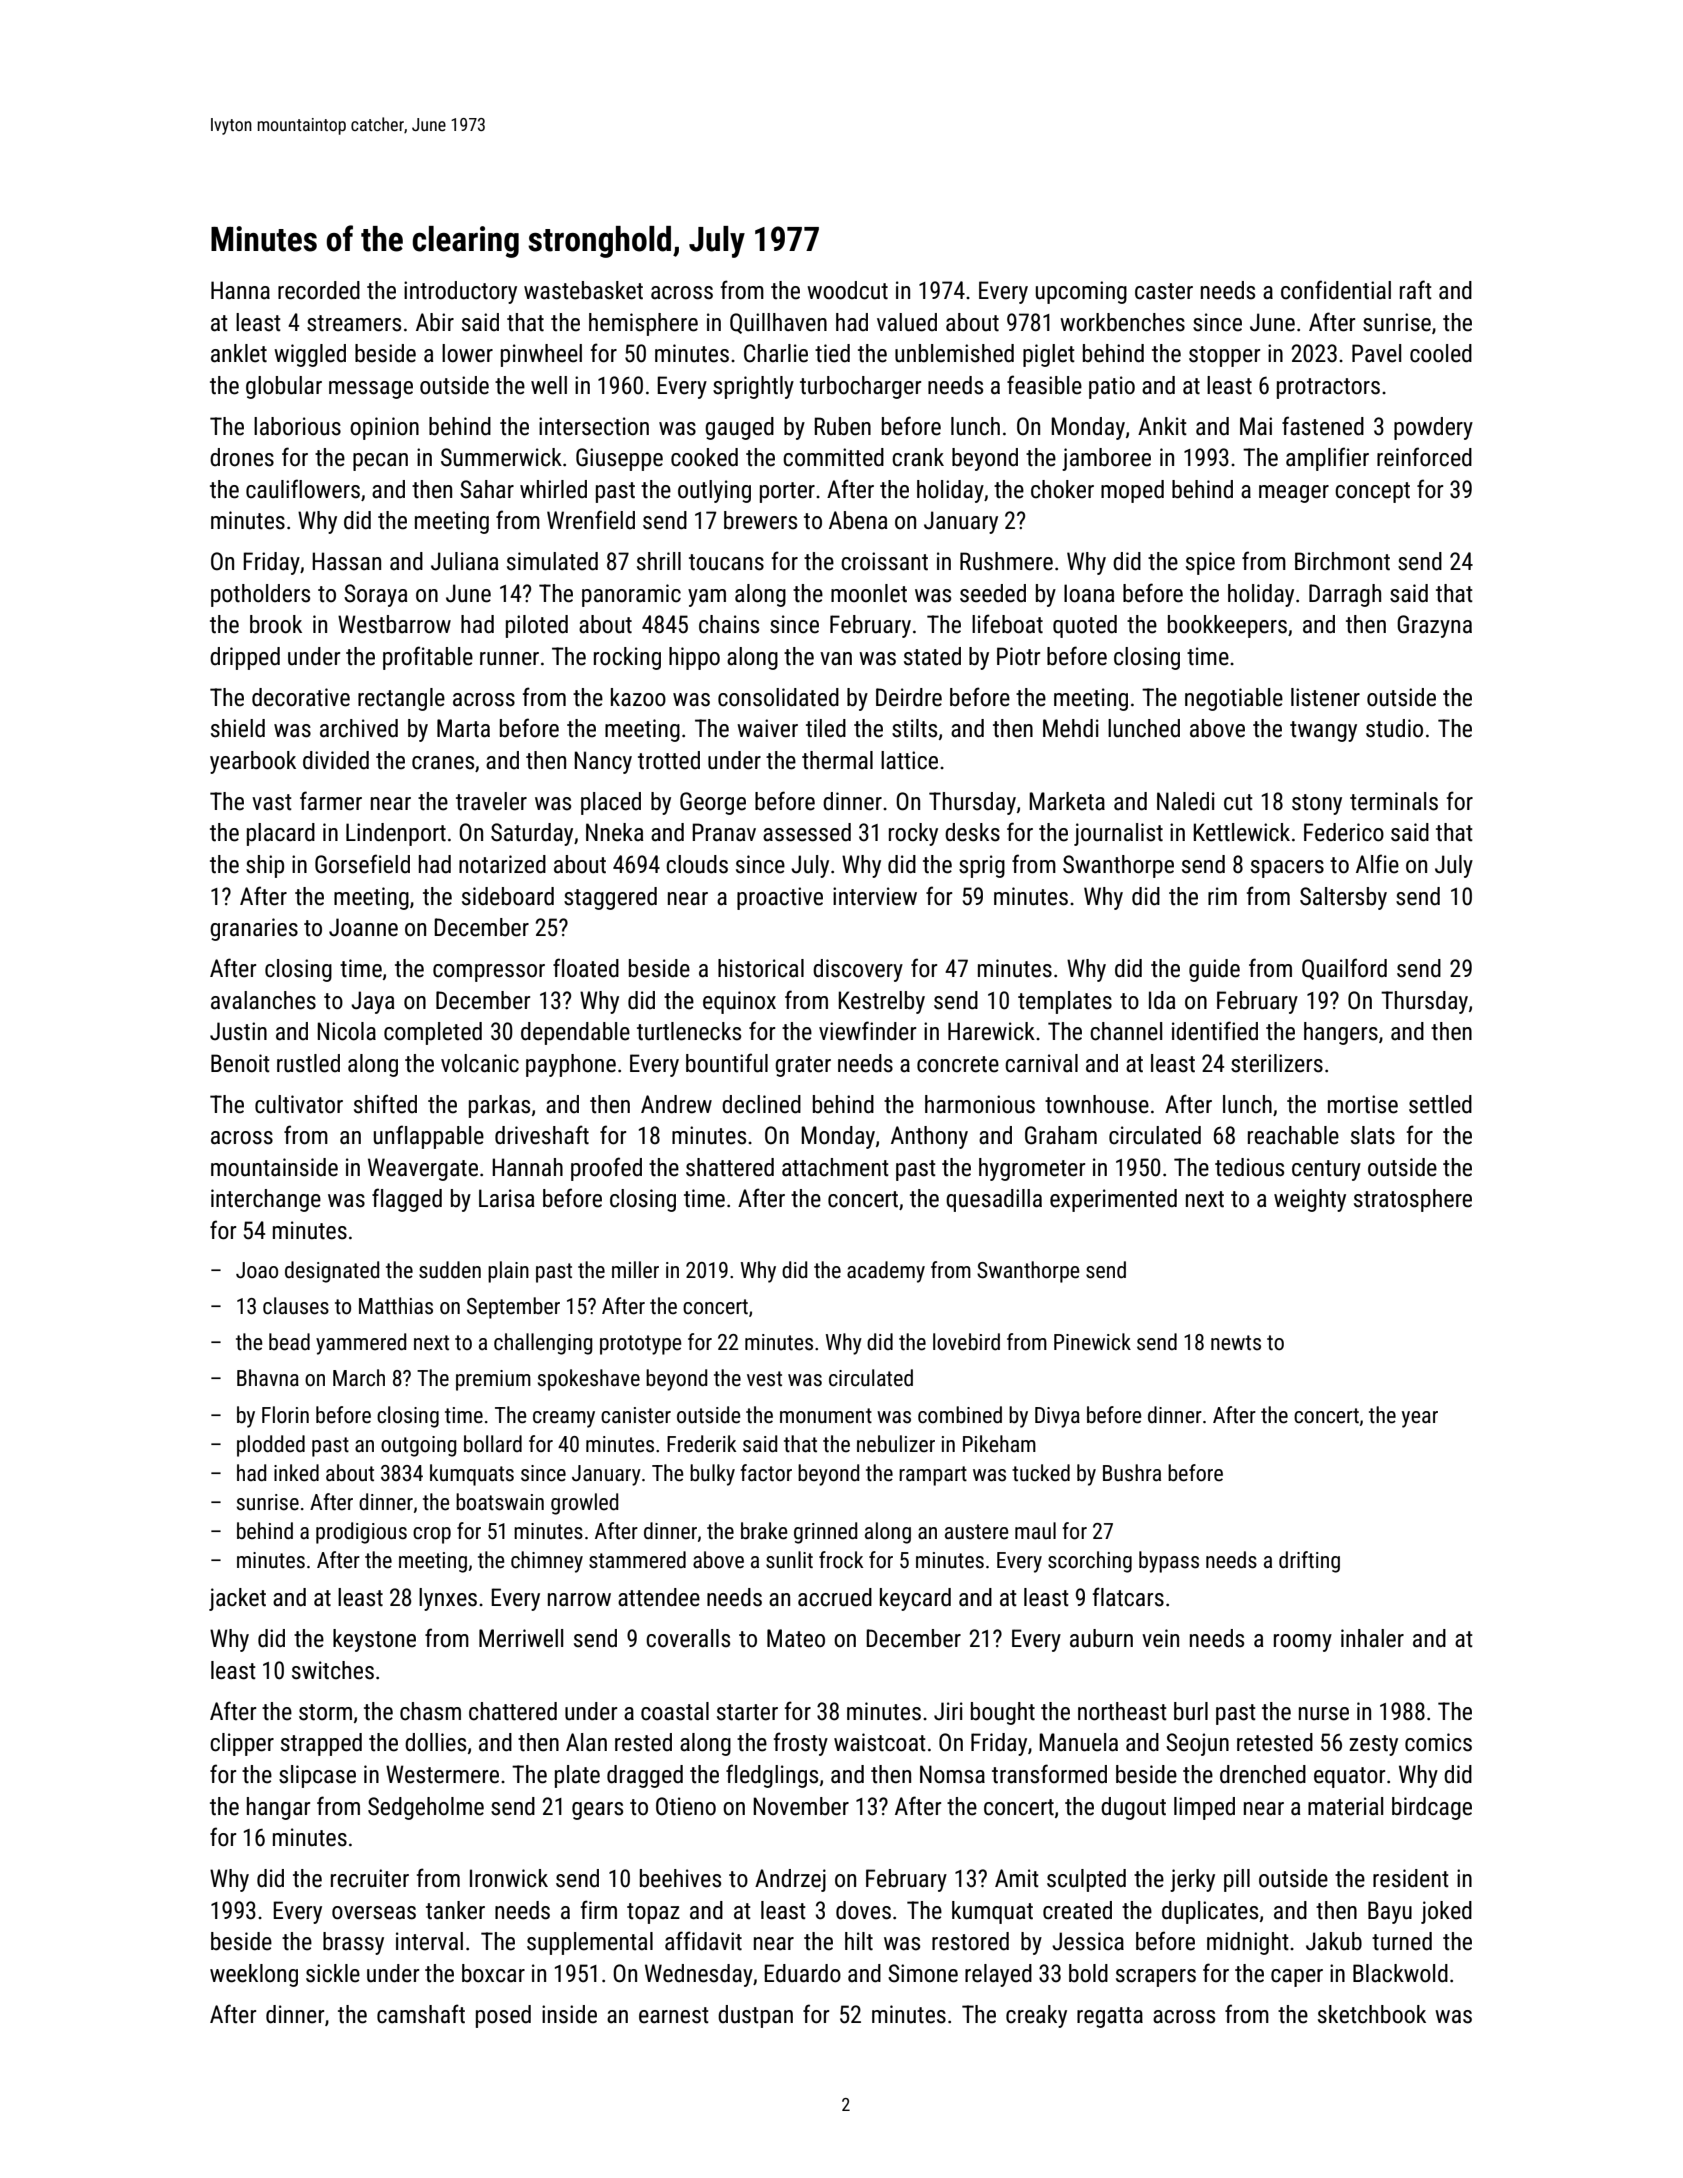 This screenshot has width=1683, height=2178. Describe the element at coordinates (1416, 290) in the screenshot. I see `raft` at that location.
